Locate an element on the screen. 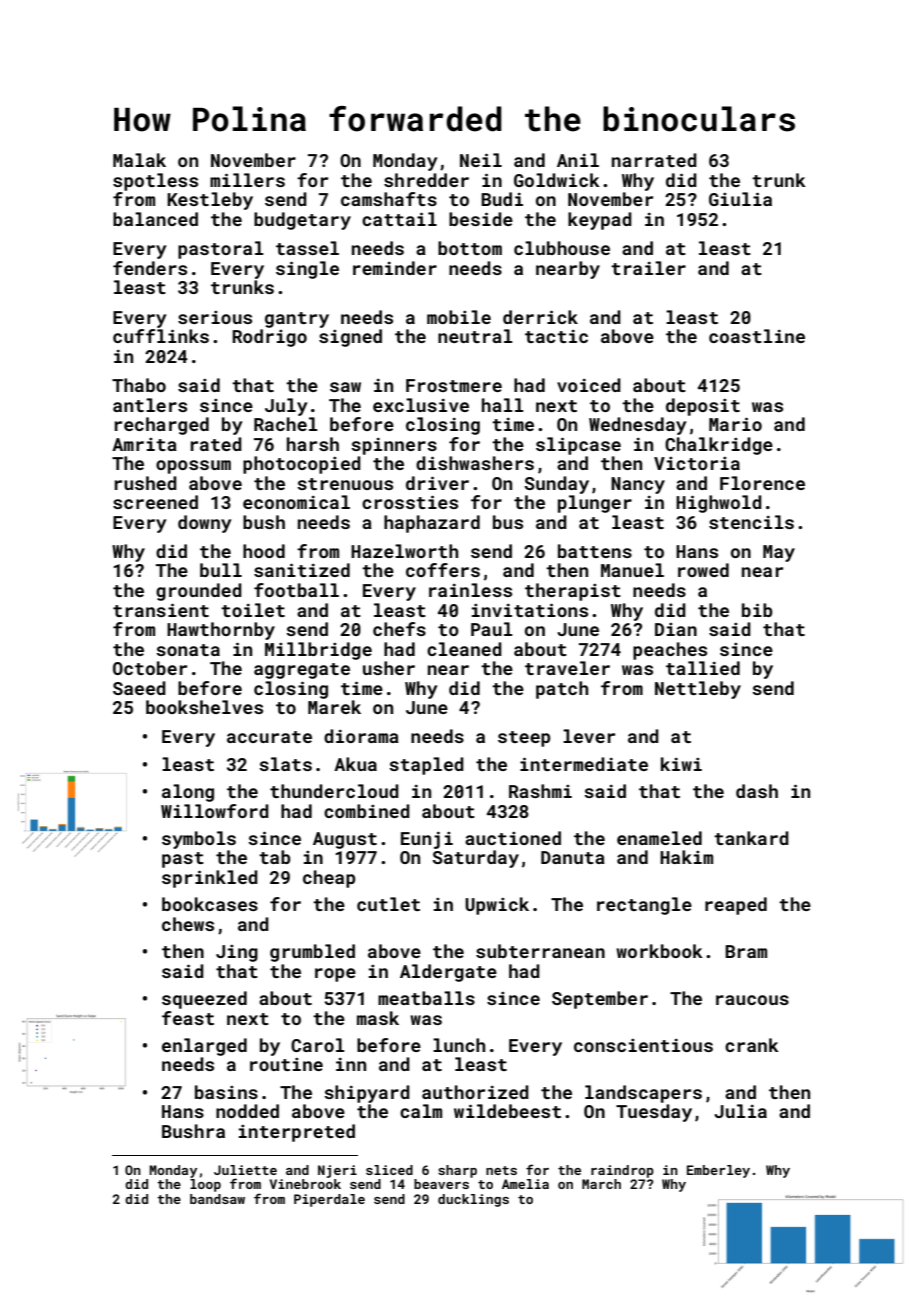  Malak is located at coordinates (139, 160).
